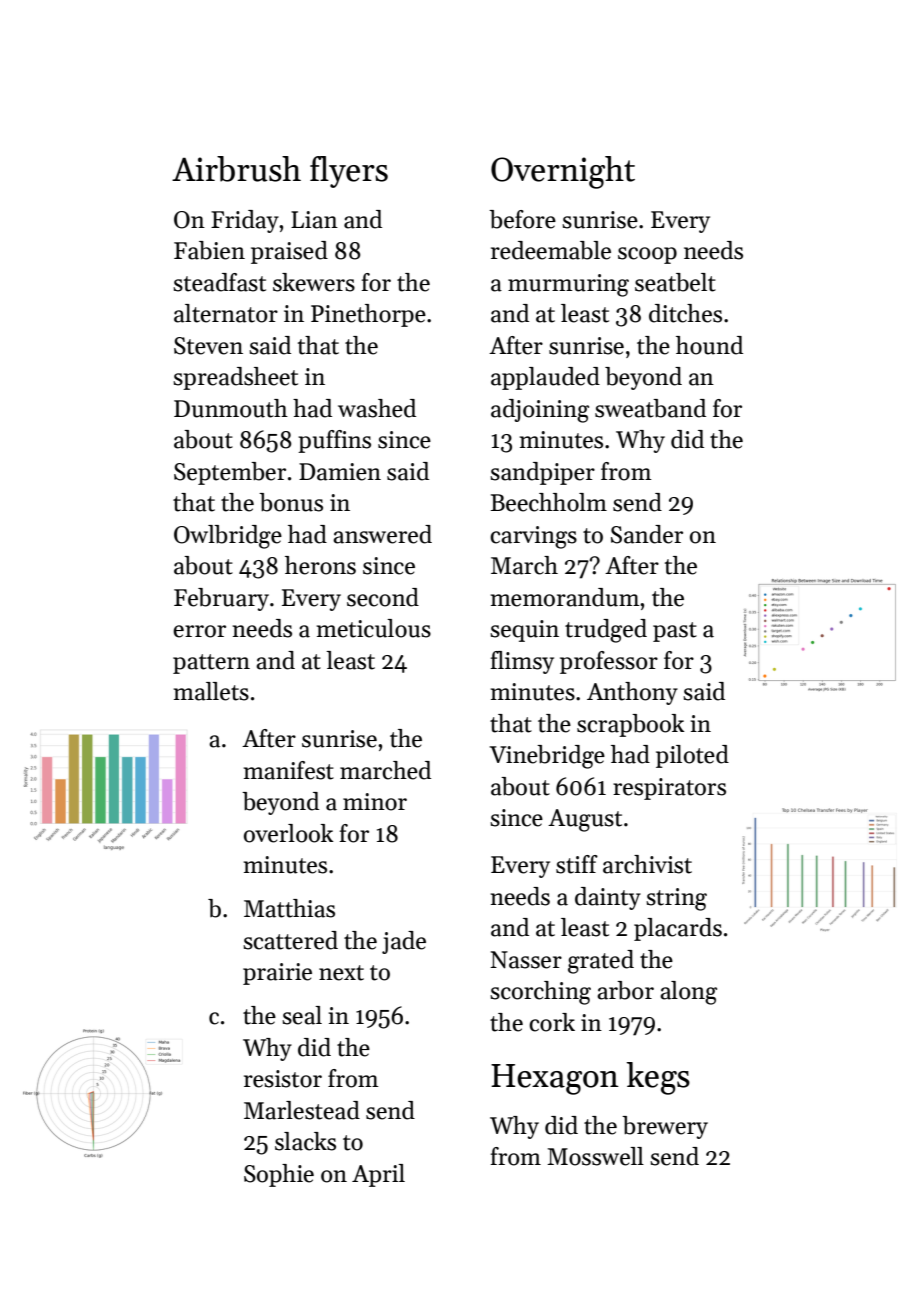 This page has width=924, height=1311. I want to click on mallets, so click(211, 691).
